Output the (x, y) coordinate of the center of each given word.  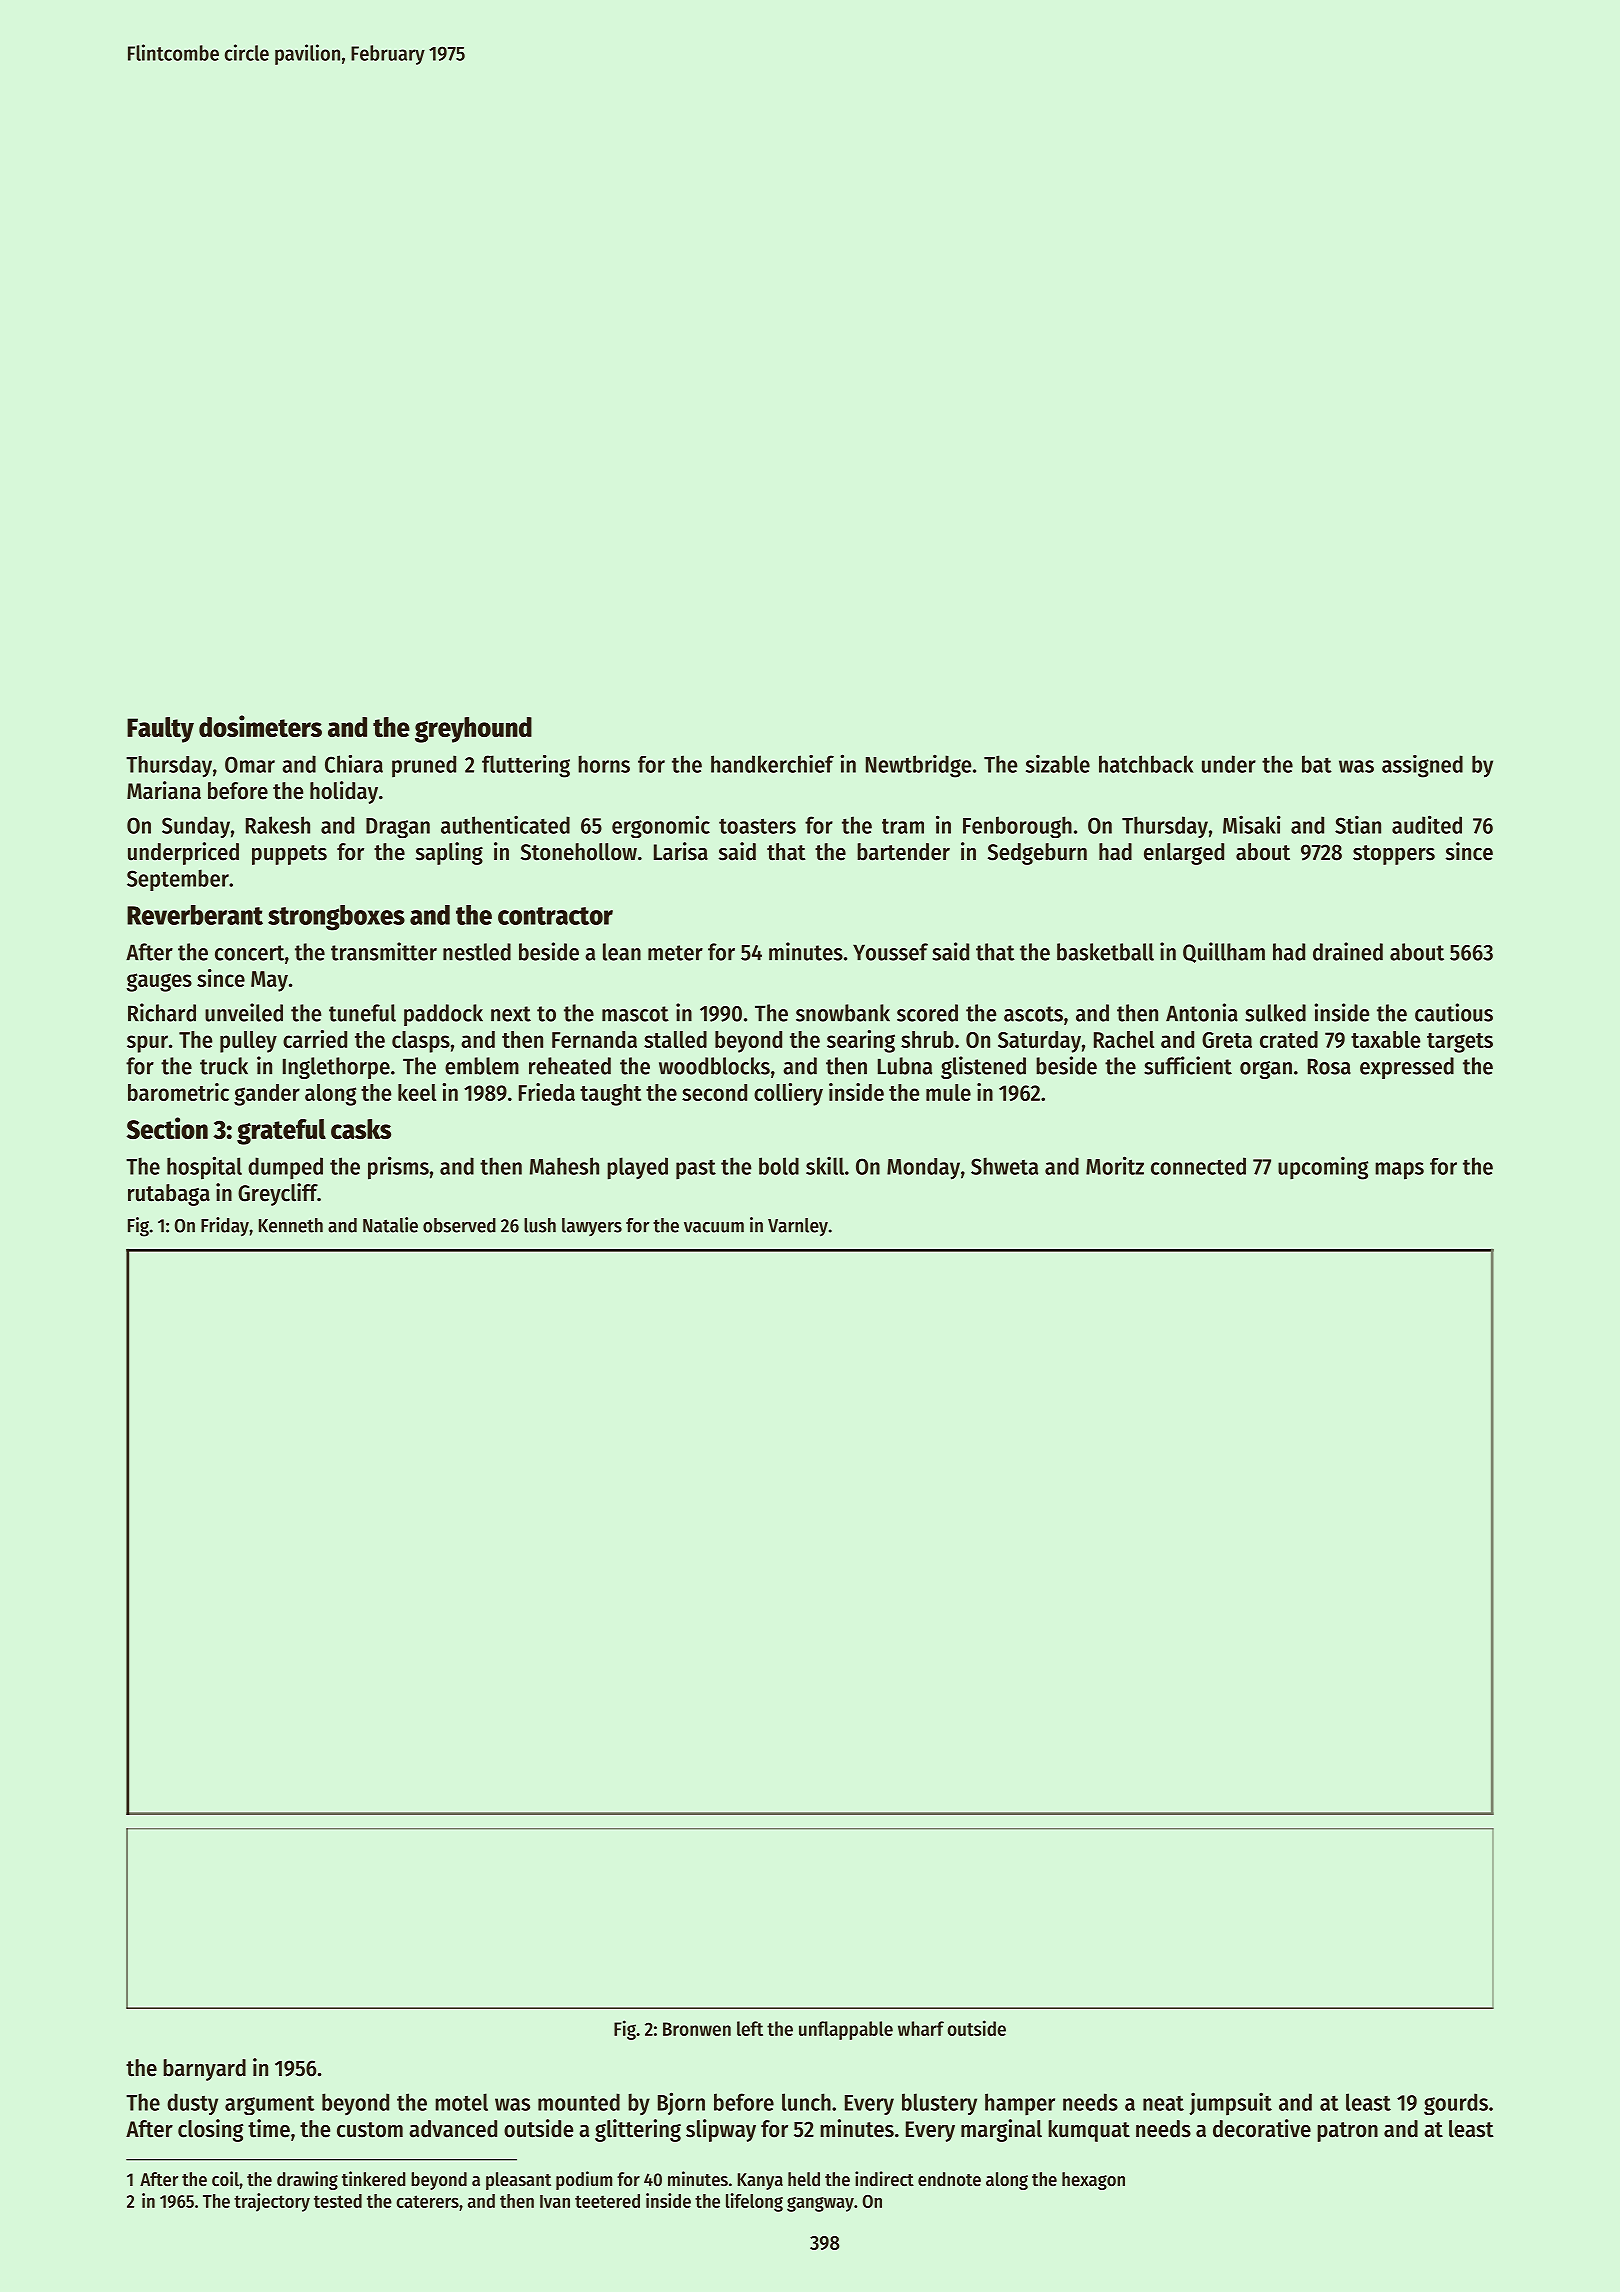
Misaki (1252, 824)
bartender (903, 852)
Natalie (390, 1225)
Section (167, 1128)
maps (1399, 1171)
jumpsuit (1230, 2104)
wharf (921, 2028)
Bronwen (697, 2029)
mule (948, 1092)
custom (370, 2130)
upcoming (1323, 1168)
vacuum (714, 1227)
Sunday (196, 827)
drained (1348, 951)
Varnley (798, 1227)
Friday (225, 1227)
